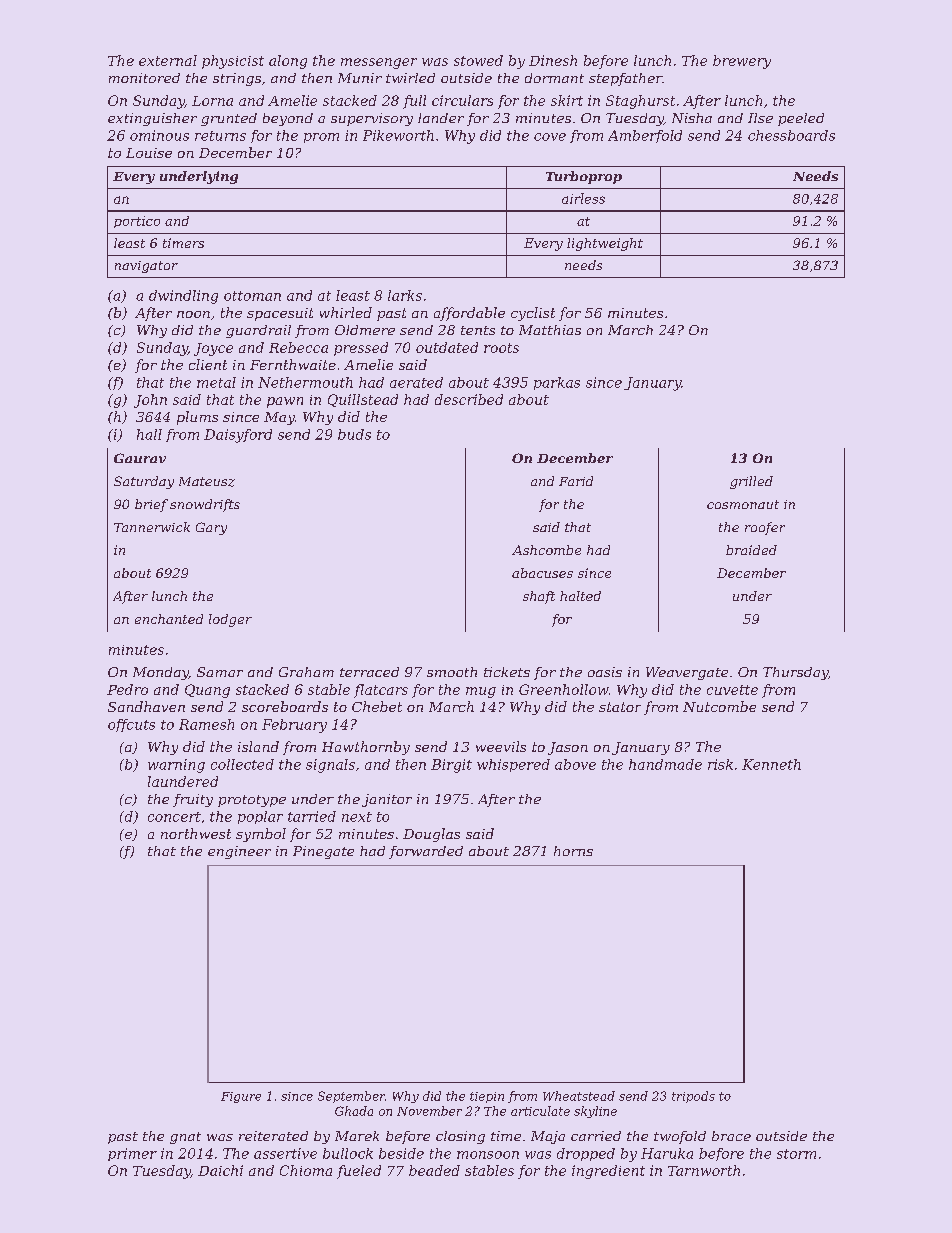 This image has width=952, height=1233. What do you see at coordinates (487, 1097) in the image?
I see `tiepin` at bounding box center [487, 1097].
